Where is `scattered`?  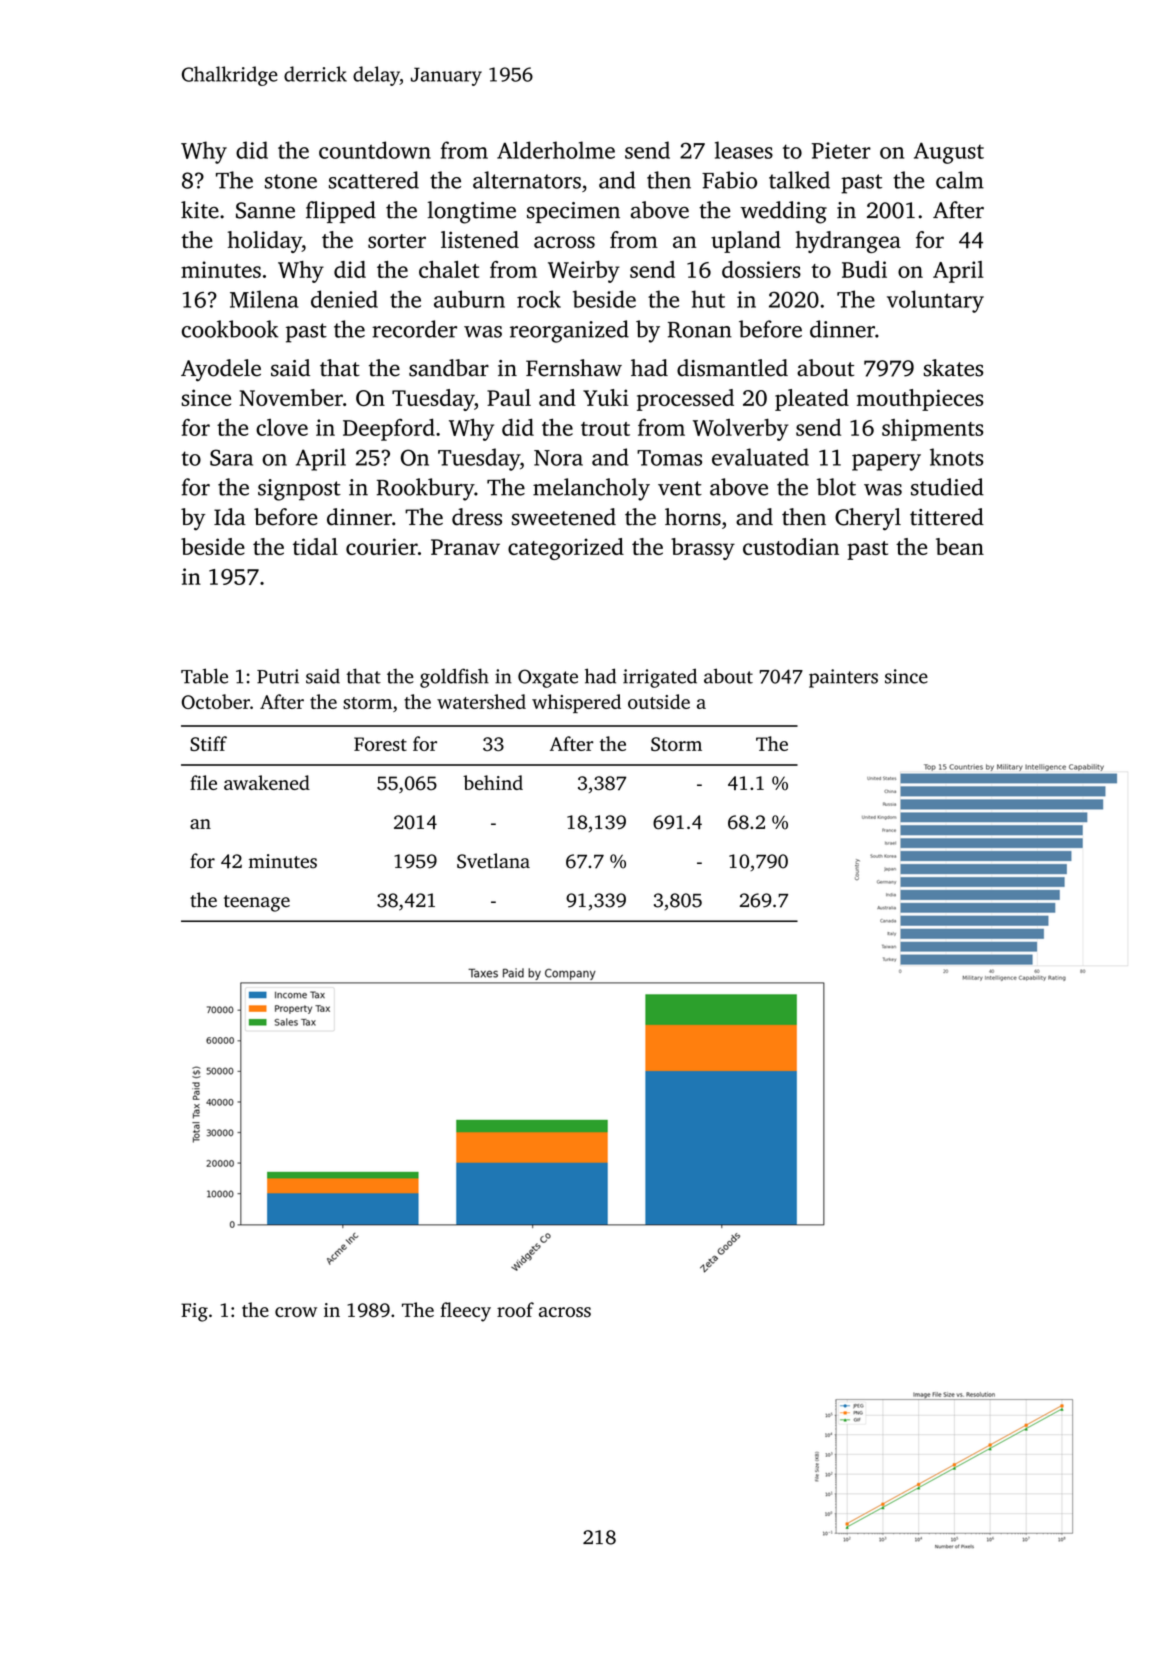
scattered is located at coordinates (374, 180).
